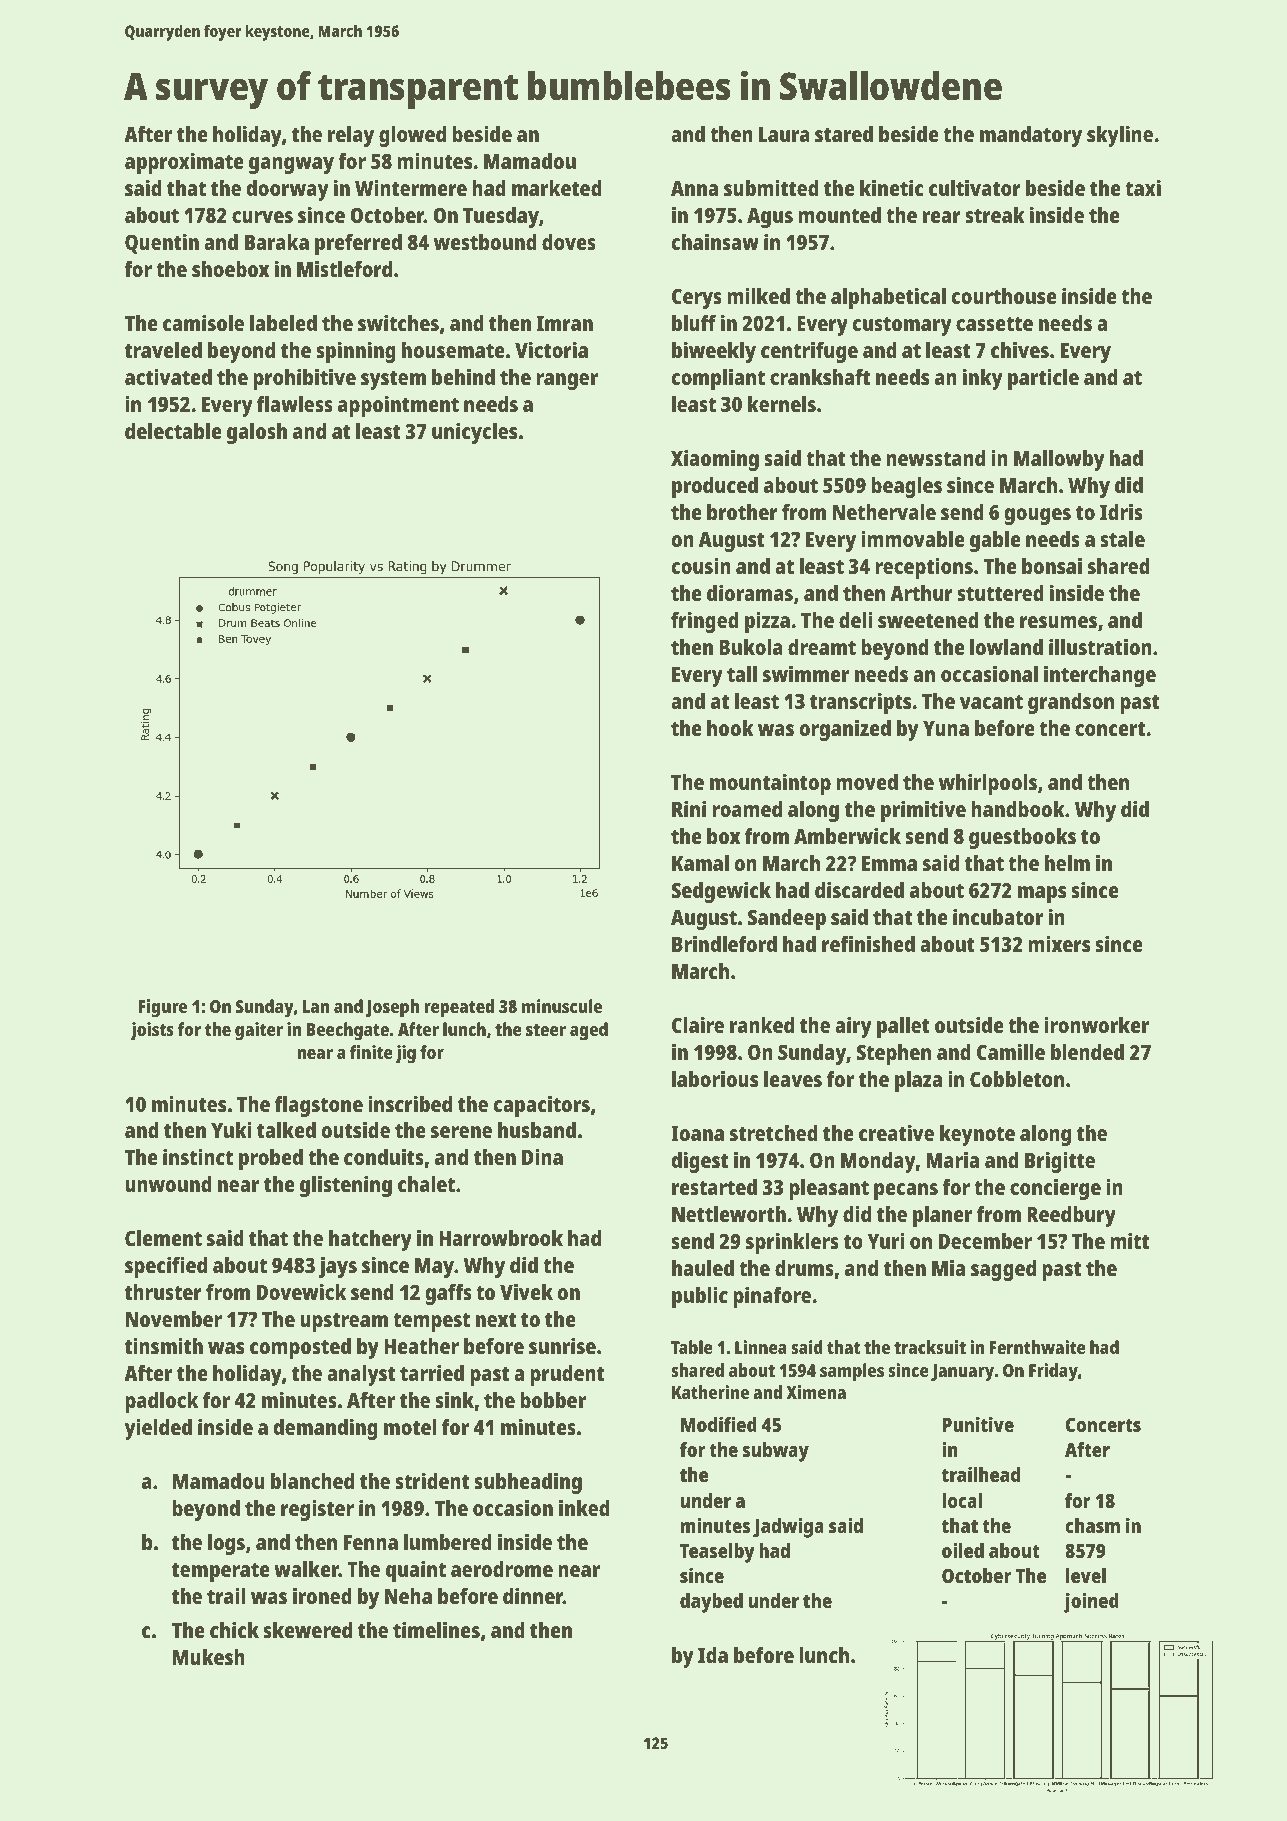  Describe the element at coordinates (553, 1400) in the image. I see `bobber` at that location.
